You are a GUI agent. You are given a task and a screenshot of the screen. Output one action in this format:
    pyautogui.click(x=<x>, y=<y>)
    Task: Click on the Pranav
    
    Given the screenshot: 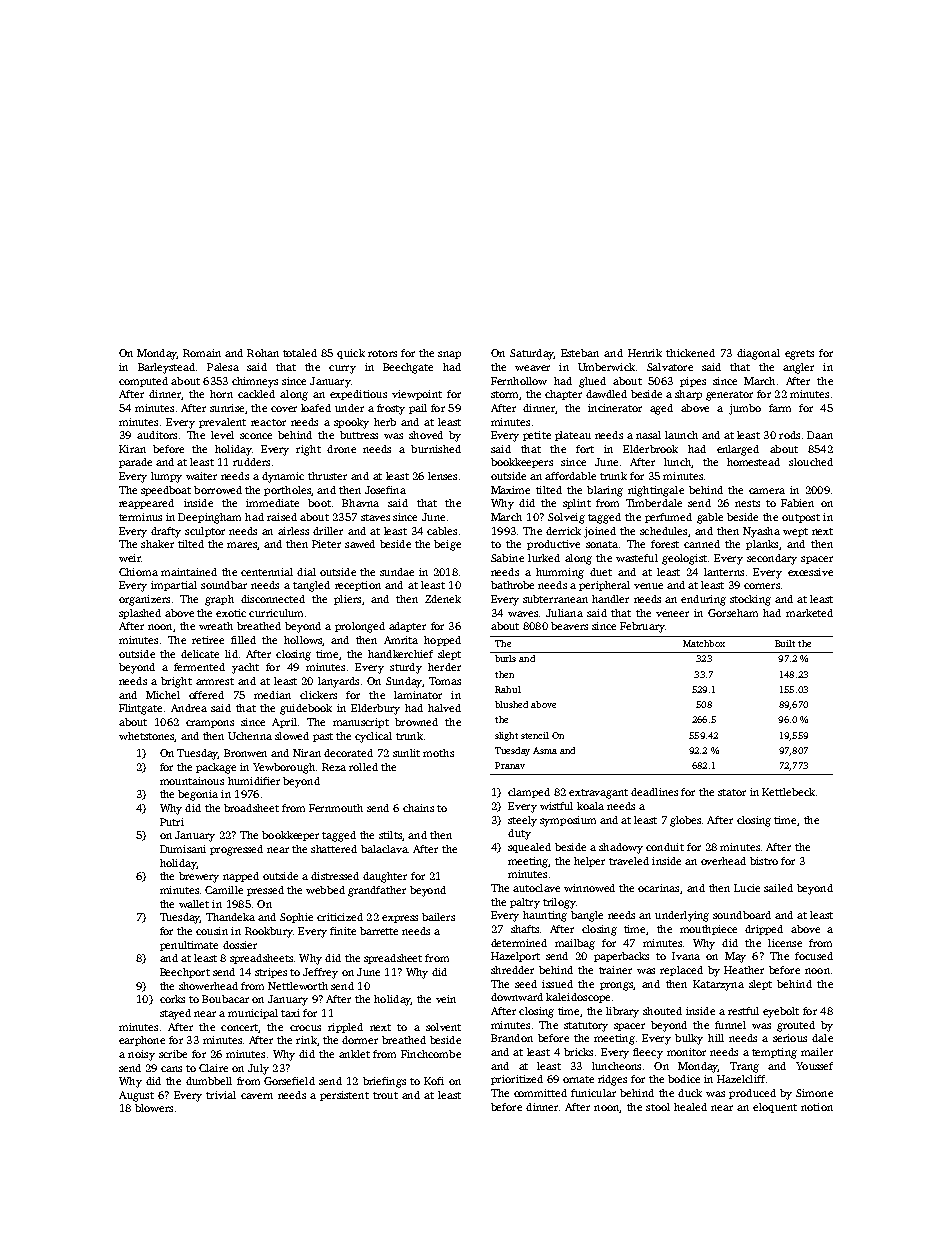 What is the action you would take?
    pyautogui.click(x=510, y=765)
